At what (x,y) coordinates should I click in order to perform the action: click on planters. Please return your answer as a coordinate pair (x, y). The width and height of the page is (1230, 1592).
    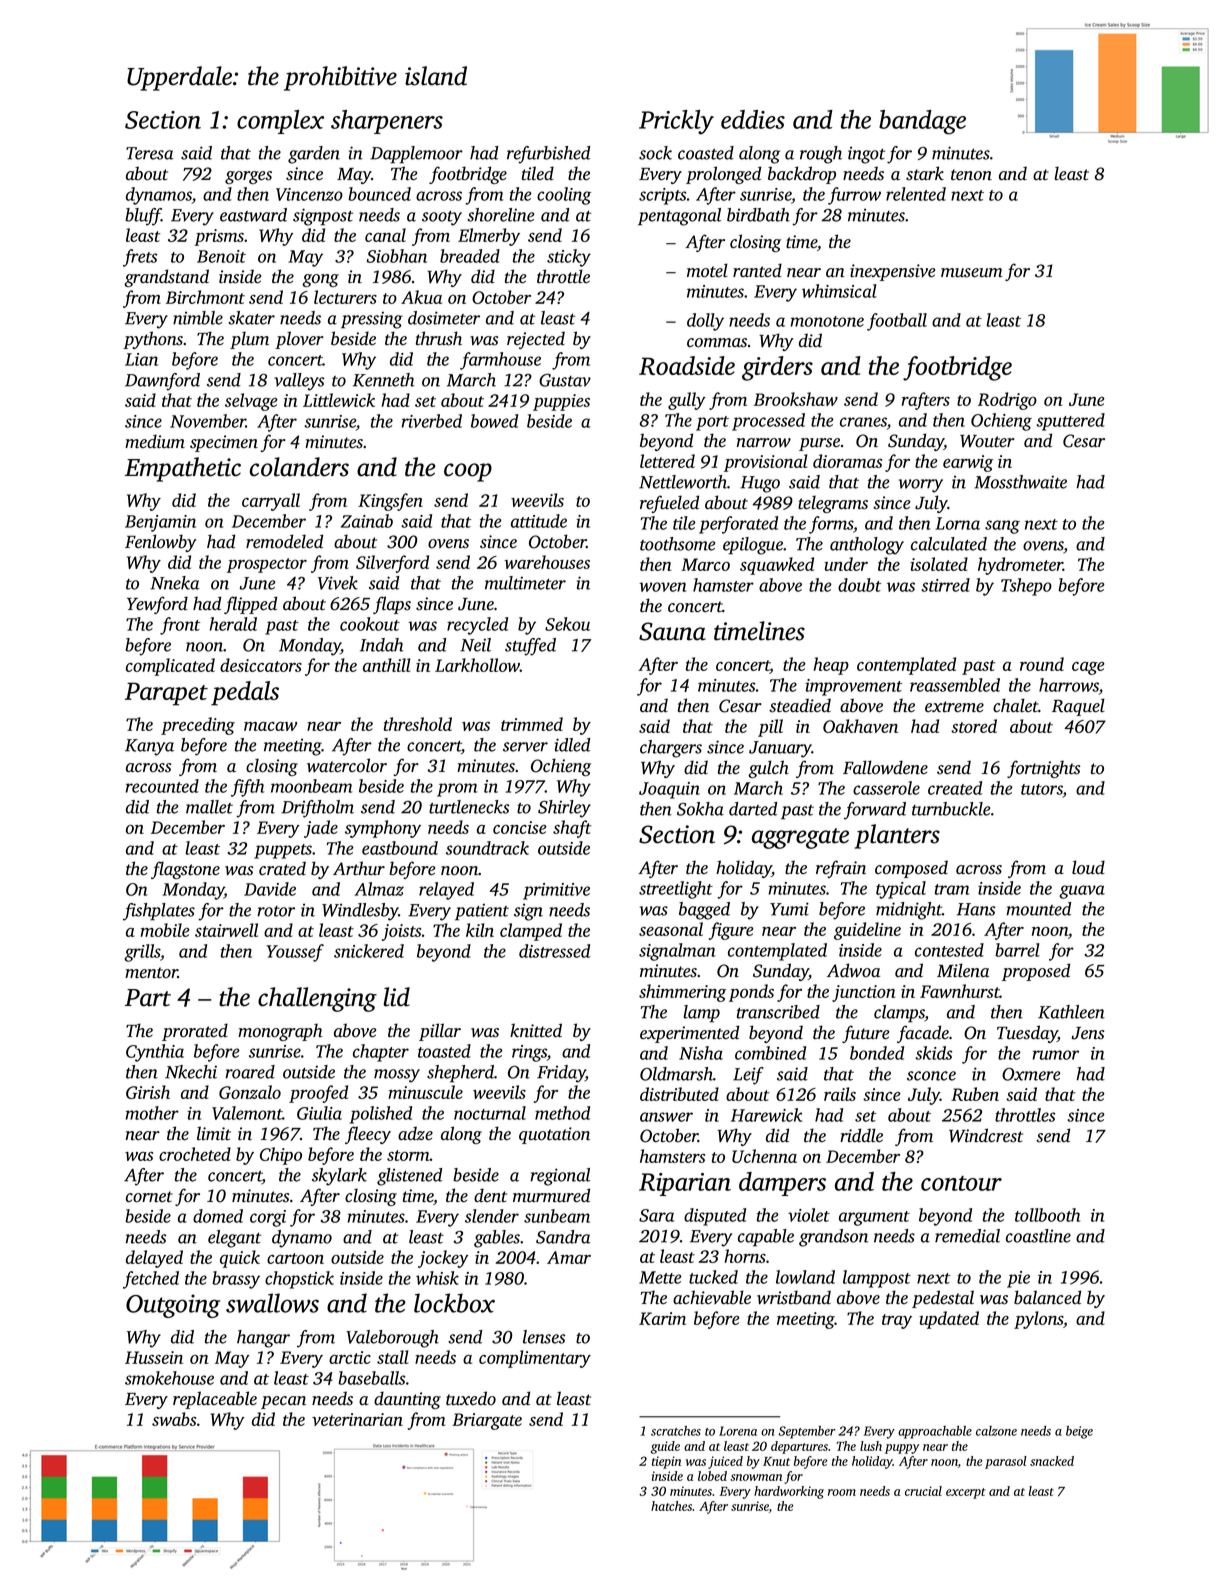
    Looking at the image, I should click on (897, 836).
